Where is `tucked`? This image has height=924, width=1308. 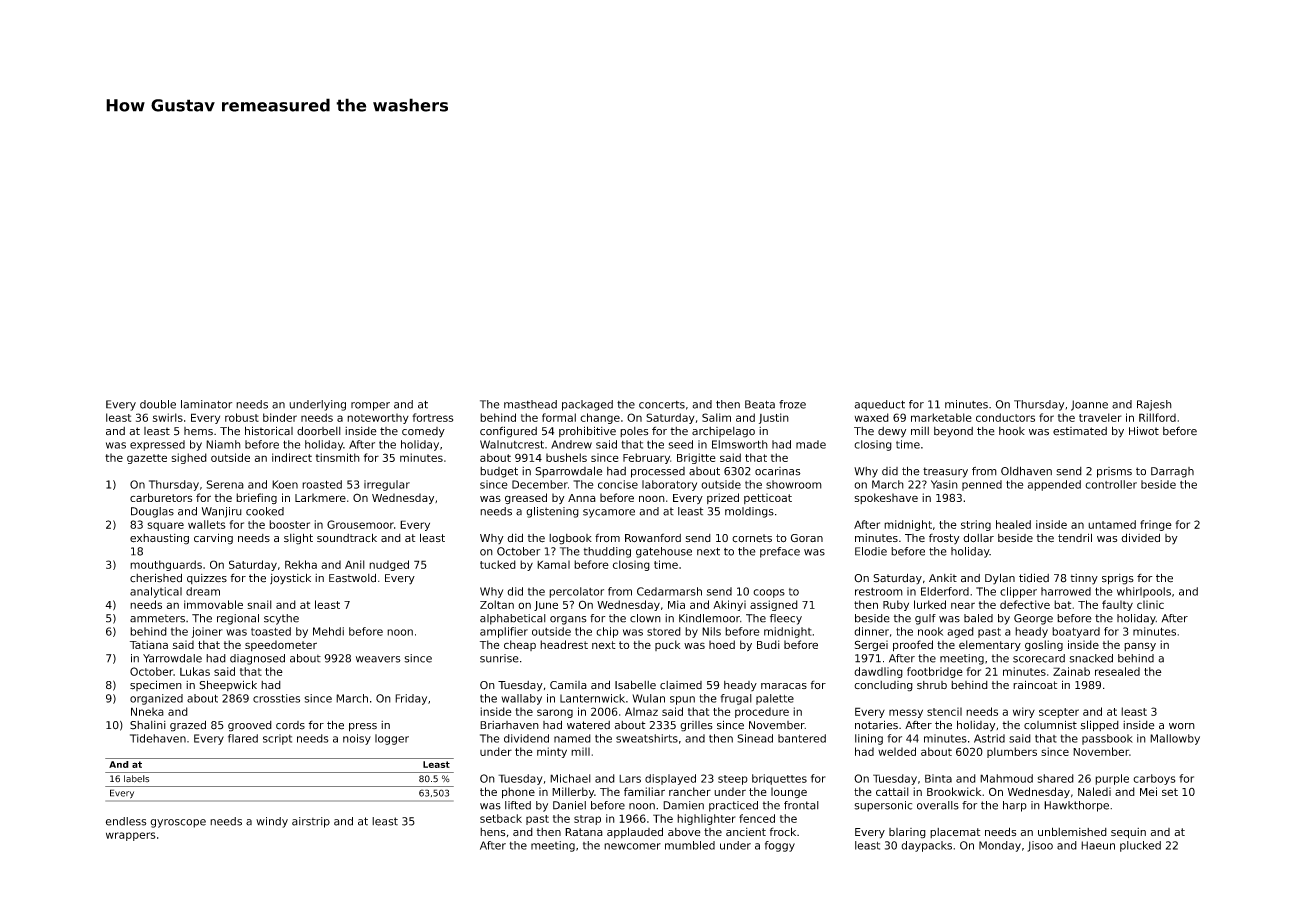 tucked is located at coordinates (498, 564).
